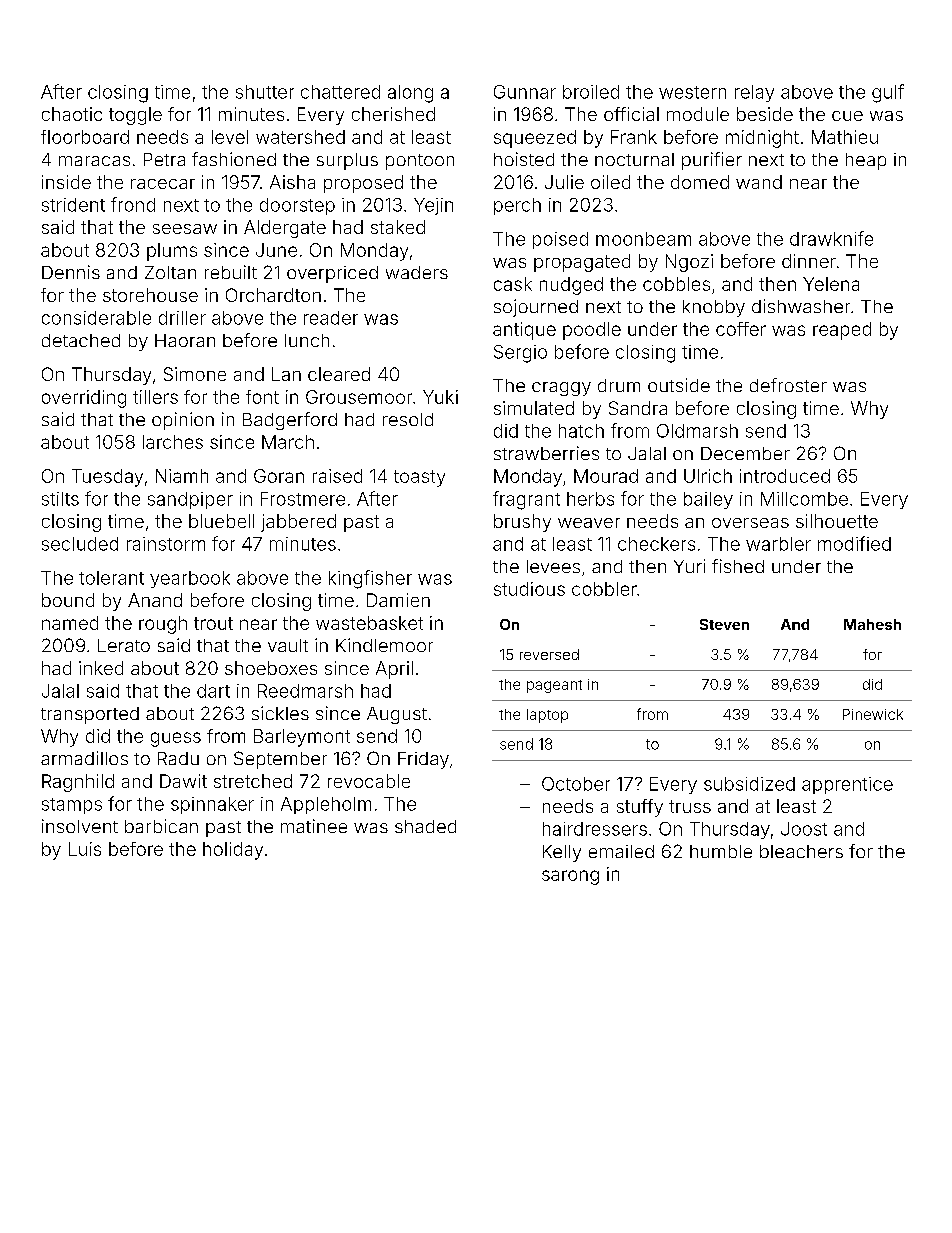  What do you see at coordinates (363, 184) in the screenshot?
I see `proposed` at bounding box center [363, 184].
